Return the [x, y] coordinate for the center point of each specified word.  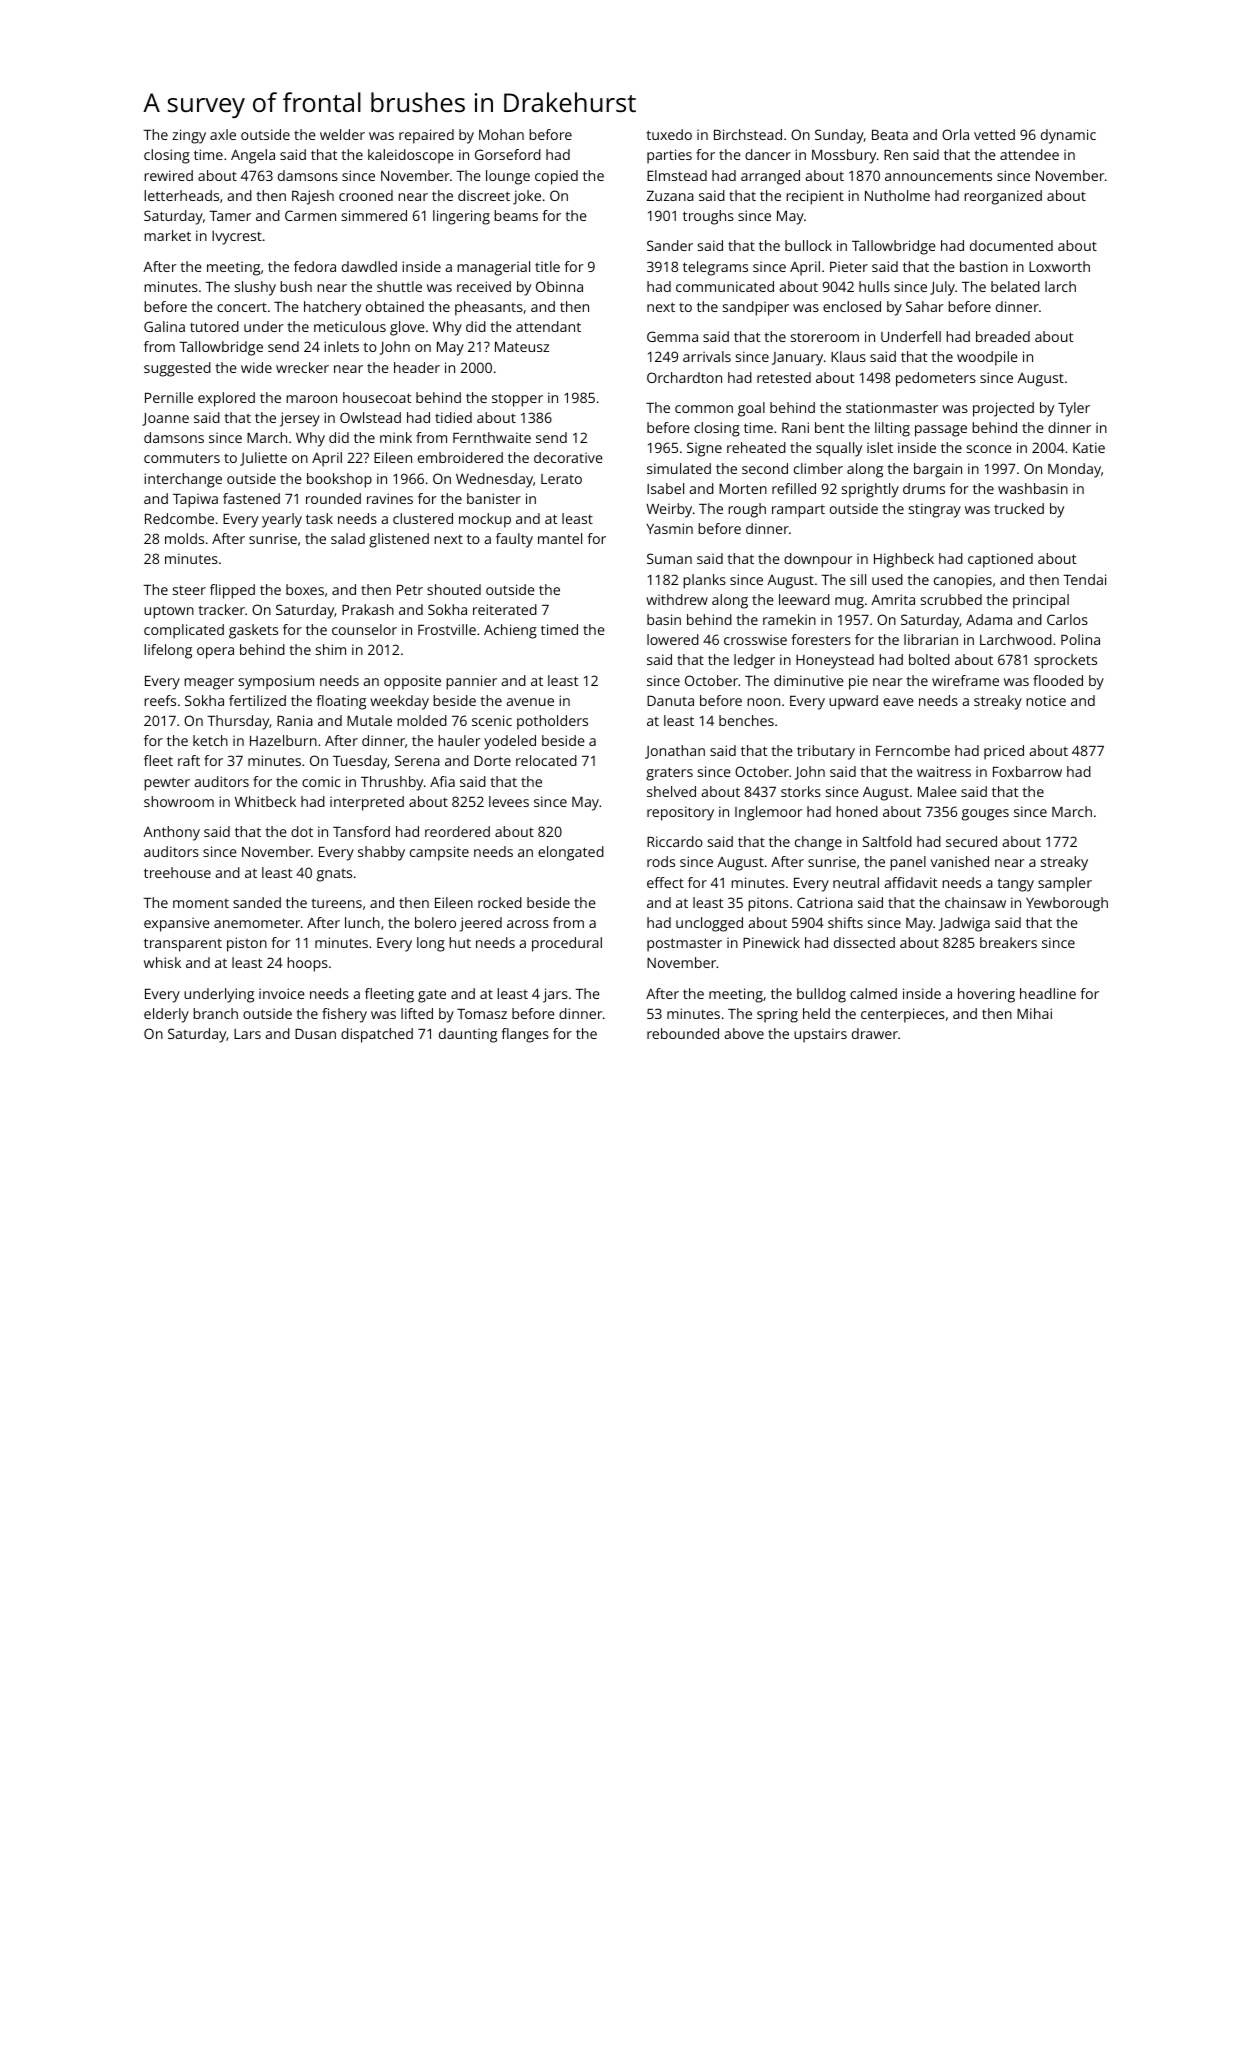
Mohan [501, 134]
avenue [530, 702]
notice [1046, 700]
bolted [929, 659]
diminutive [809, 680]
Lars [247, 1034]
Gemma [672, 336]
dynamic [1068, 136]
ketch [210, 740]
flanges [525, 1035]
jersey [300, 419]
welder [342, 134]
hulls [874, 286]
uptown [169, 612]
